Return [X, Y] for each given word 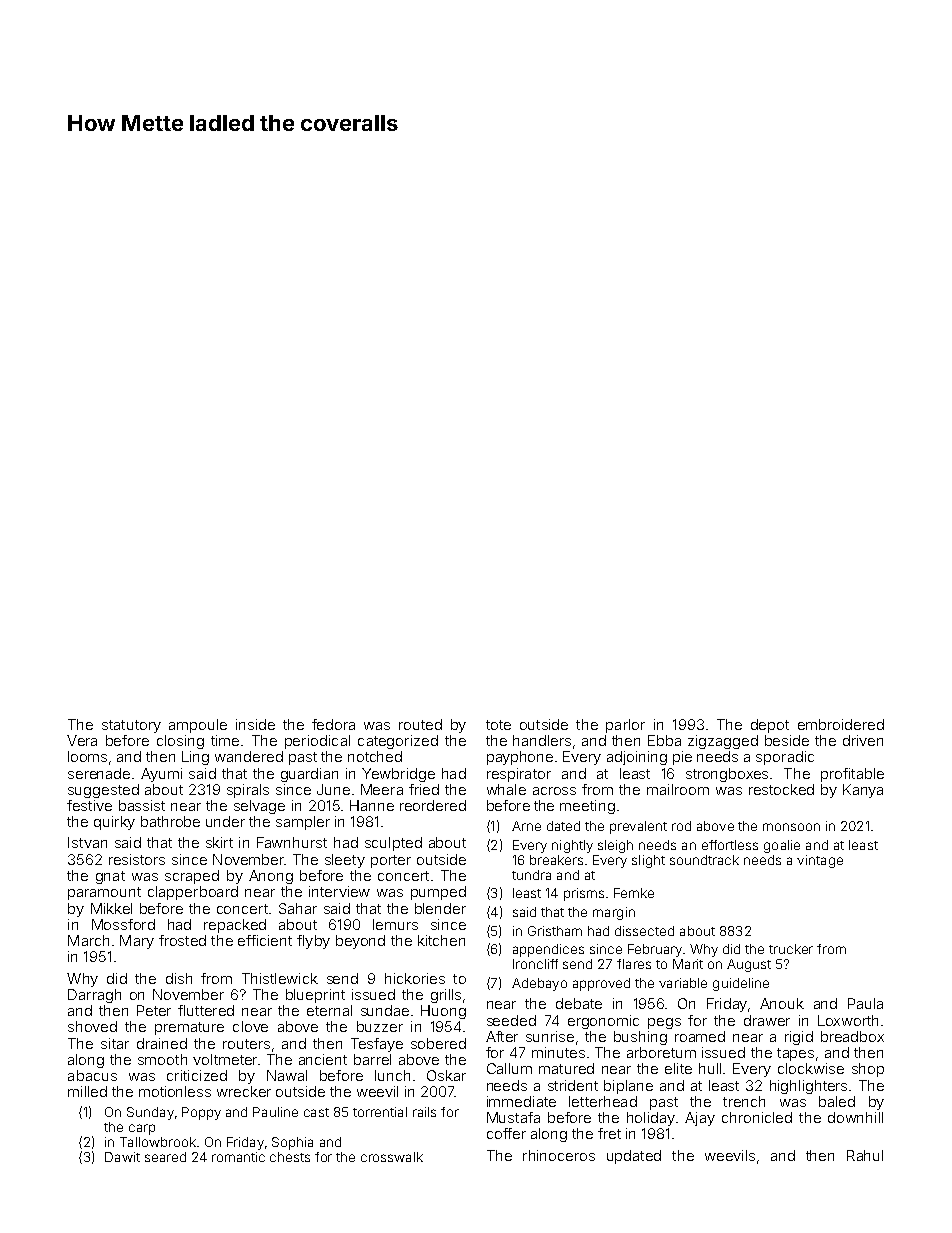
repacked [235, 926]
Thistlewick [280, 978]
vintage [820, 861]
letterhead [603, 1101]
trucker [791, 949]
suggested [103, 791]
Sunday [150, 1113]
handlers [542, 740]
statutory [131, 726]
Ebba [664, 740]
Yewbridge [398, 775]
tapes [795, 1054]
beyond [360, 942]
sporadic [785, 758]
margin [614, 913]
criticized [197, 1075]
